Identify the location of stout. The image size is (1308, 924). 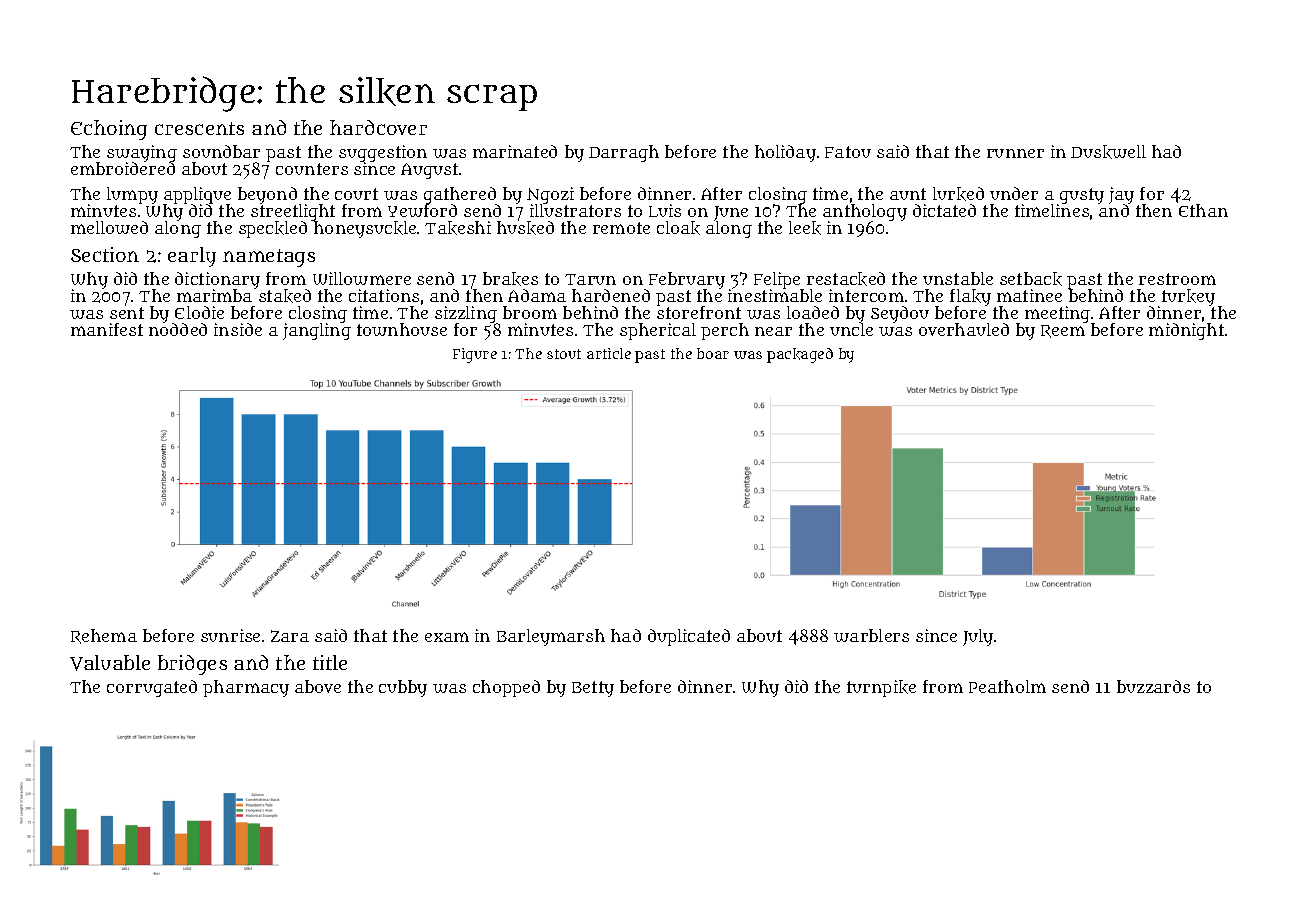
(564, 354).
